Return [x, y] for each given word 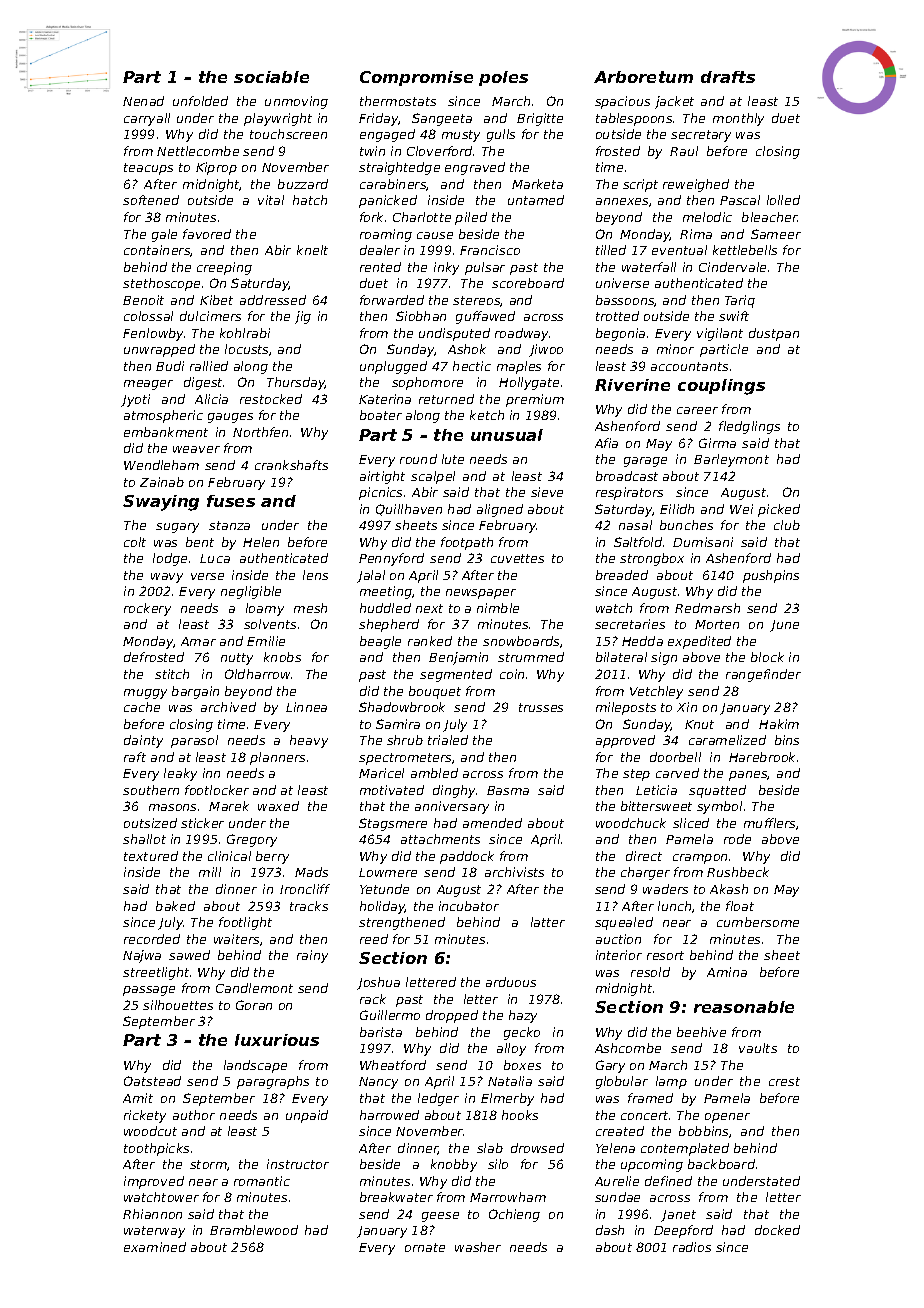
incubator [469, 906]
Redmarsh [707, 608]
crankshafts [291, 465]
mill [210, 872]
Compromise [416, 78]
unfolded [200, 101]
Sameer [776, 234]
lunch [674, 906]
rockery [147, 609]
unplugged [393, 367]
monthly [738, 119]
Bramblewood [254, 1230]
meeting [386, 592]
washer [478, 1247]
